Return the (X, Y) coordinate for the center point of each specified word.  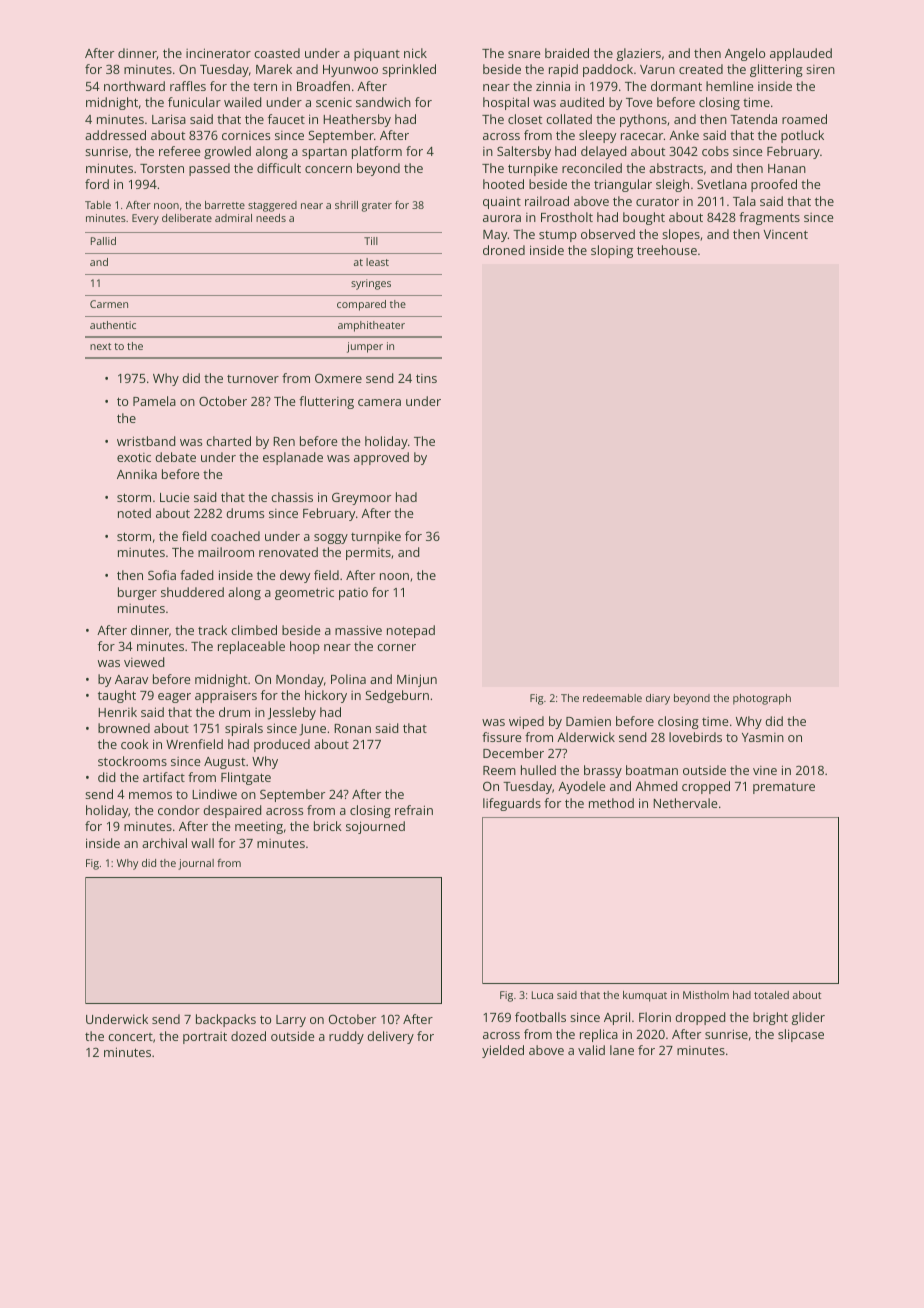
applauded (801, 54)
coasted (277, 53)
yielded (503, 1051)
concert (130, 1037)
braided (567, 53)
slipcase (801, 1035)
